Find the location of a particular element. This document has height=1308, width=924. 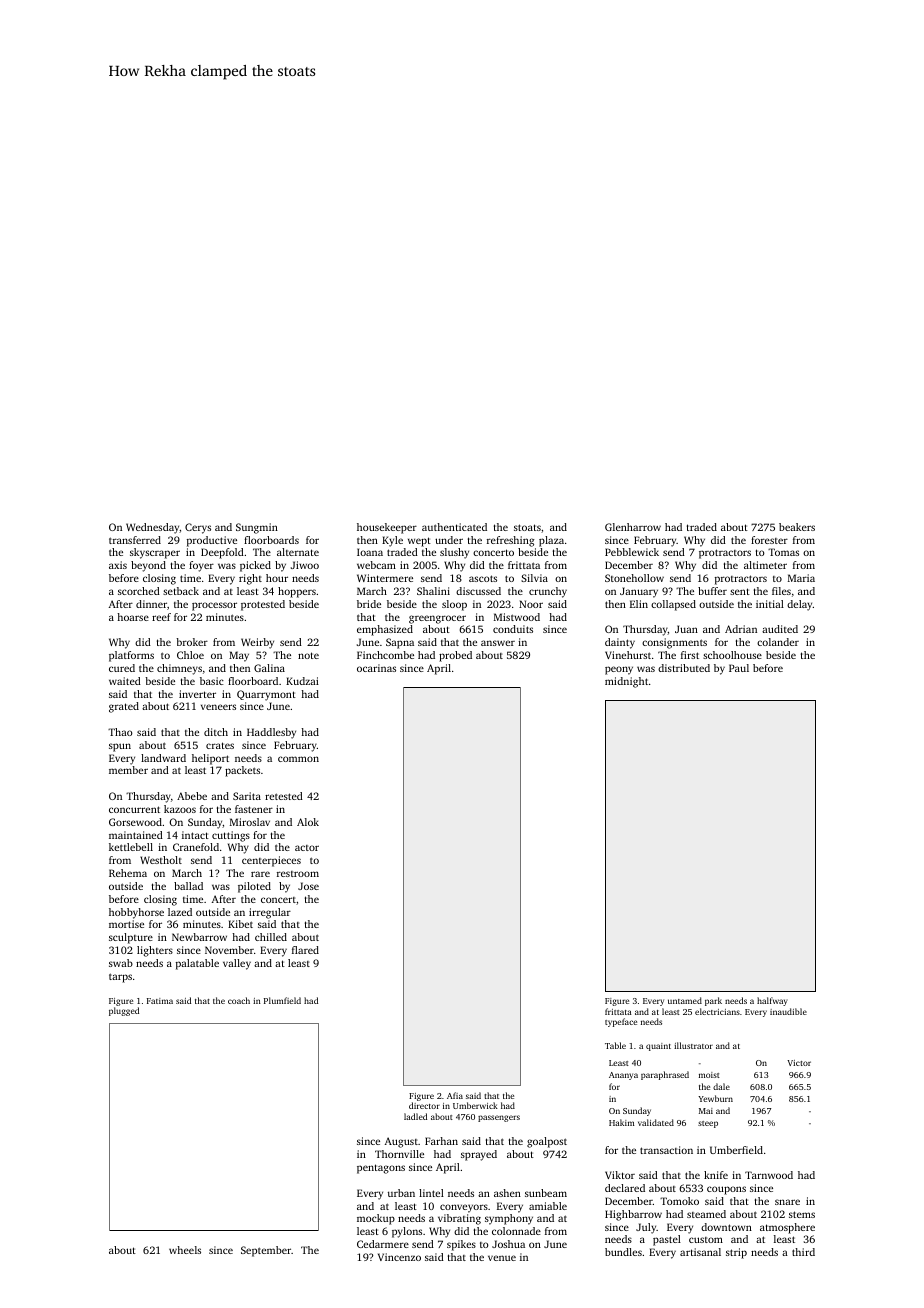

Noor is located at coordinates (531, 604).
